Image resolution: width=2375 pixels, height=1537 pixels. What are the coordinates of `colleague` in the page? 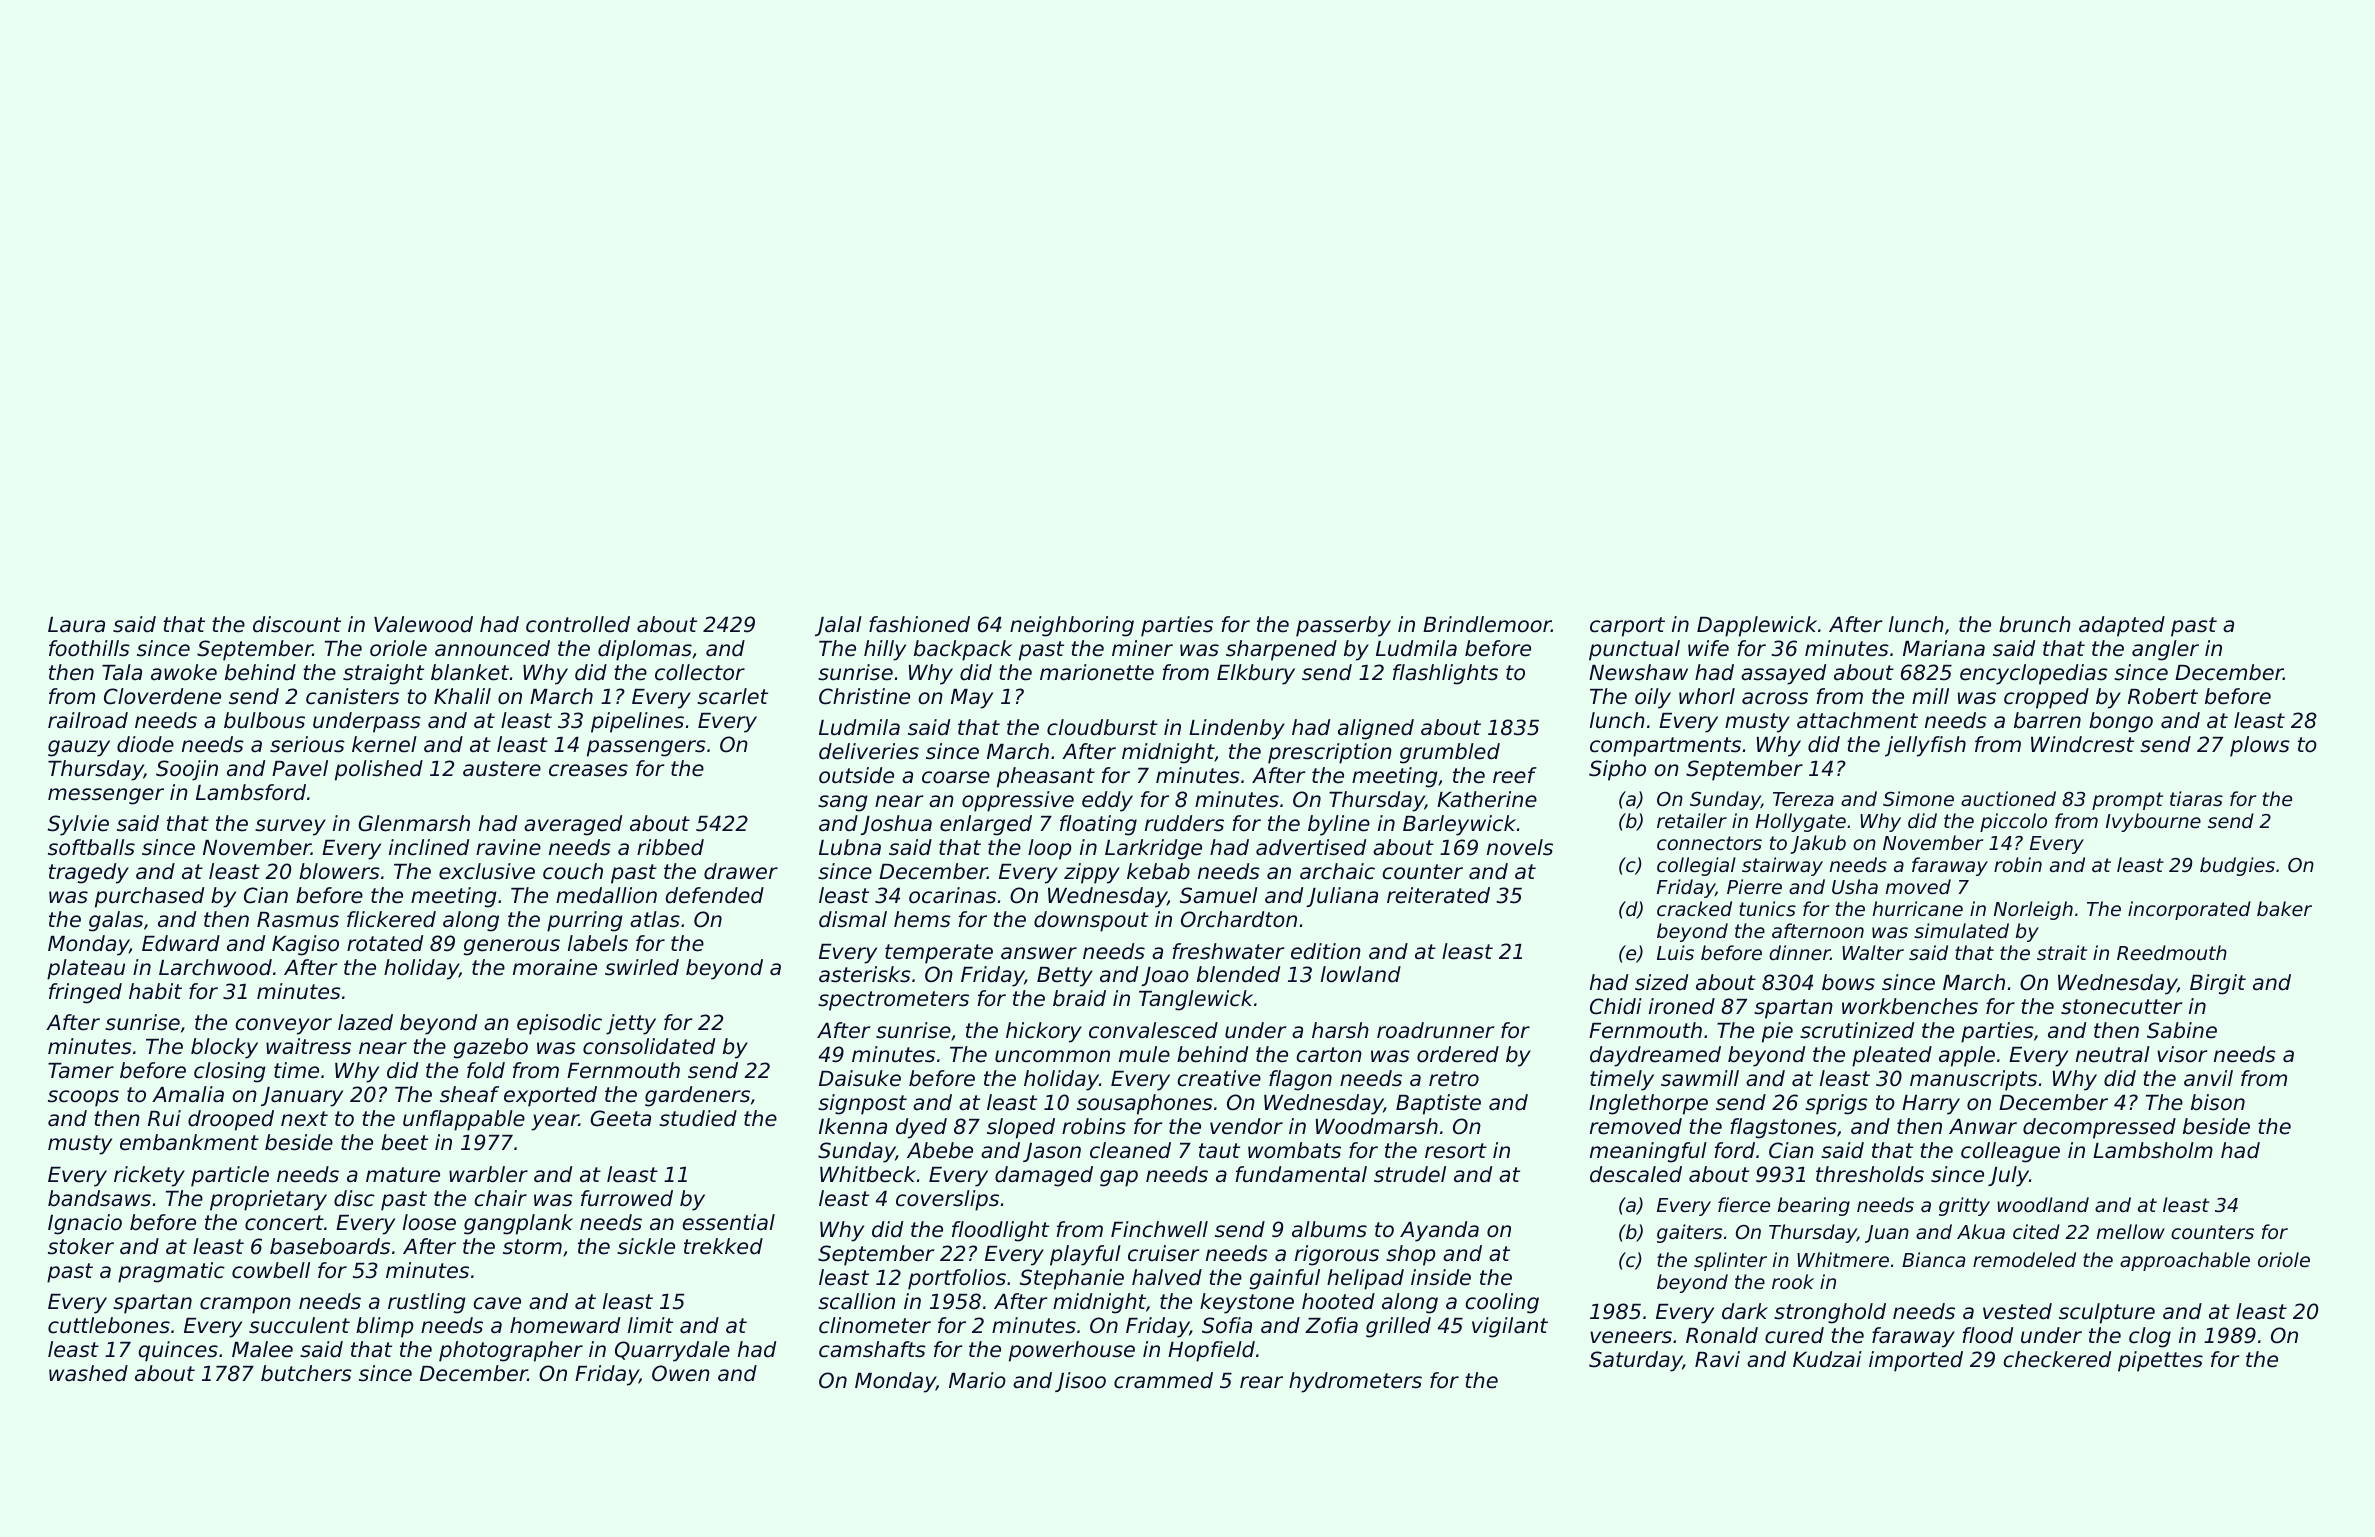 It's located at (2010, 1152).
